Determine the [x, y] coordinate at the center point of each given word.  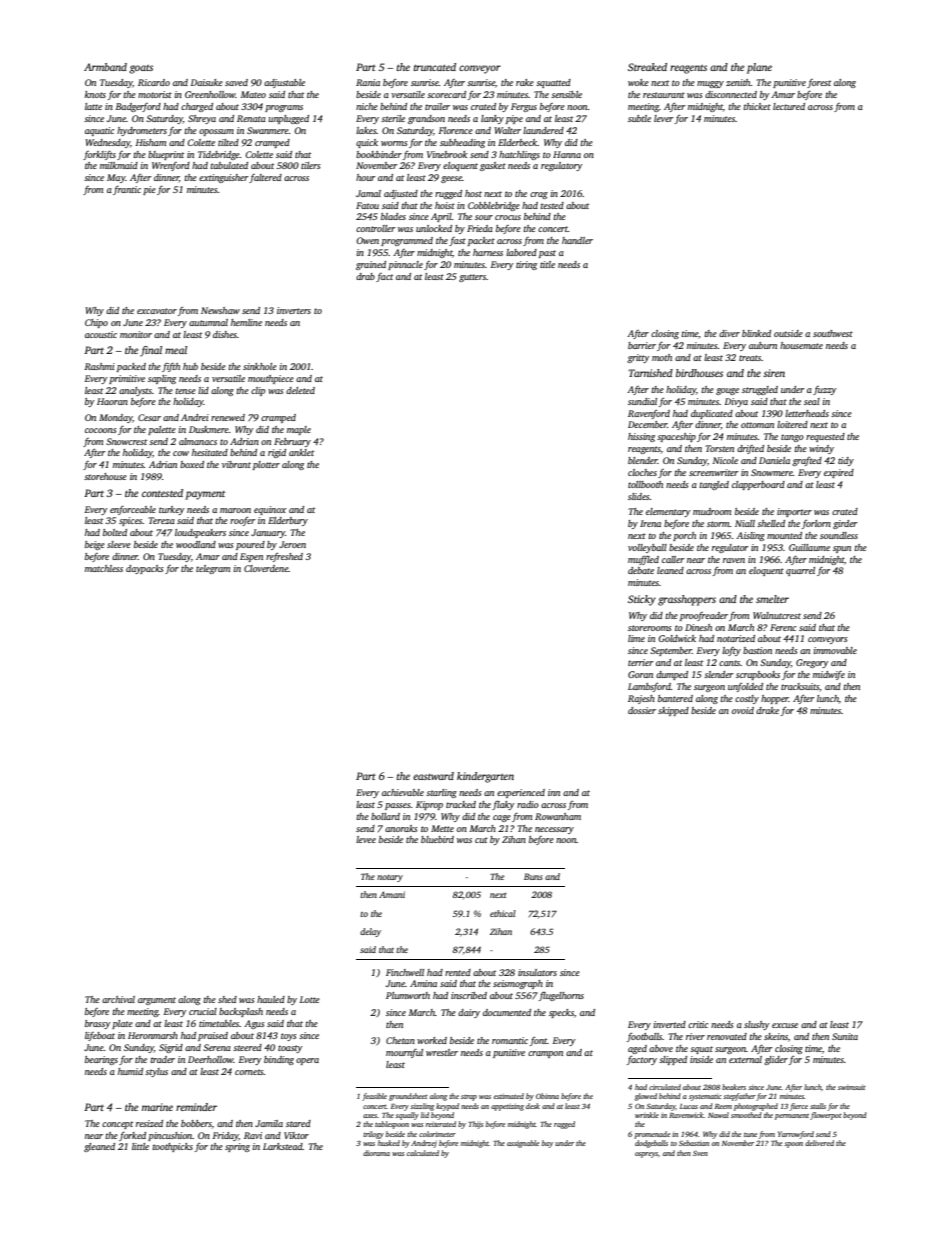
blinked [756, 333]
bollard [385, 816]
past [547, 254]
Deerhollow [211, 1059]
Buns [533, 876]
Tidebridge [219, 155]
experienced [521, 793]
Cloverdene [266, 568]
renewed [228, 417]
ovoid [743, 710]
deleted [300, 390]
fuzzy [825, 390]
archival [118, 999]
